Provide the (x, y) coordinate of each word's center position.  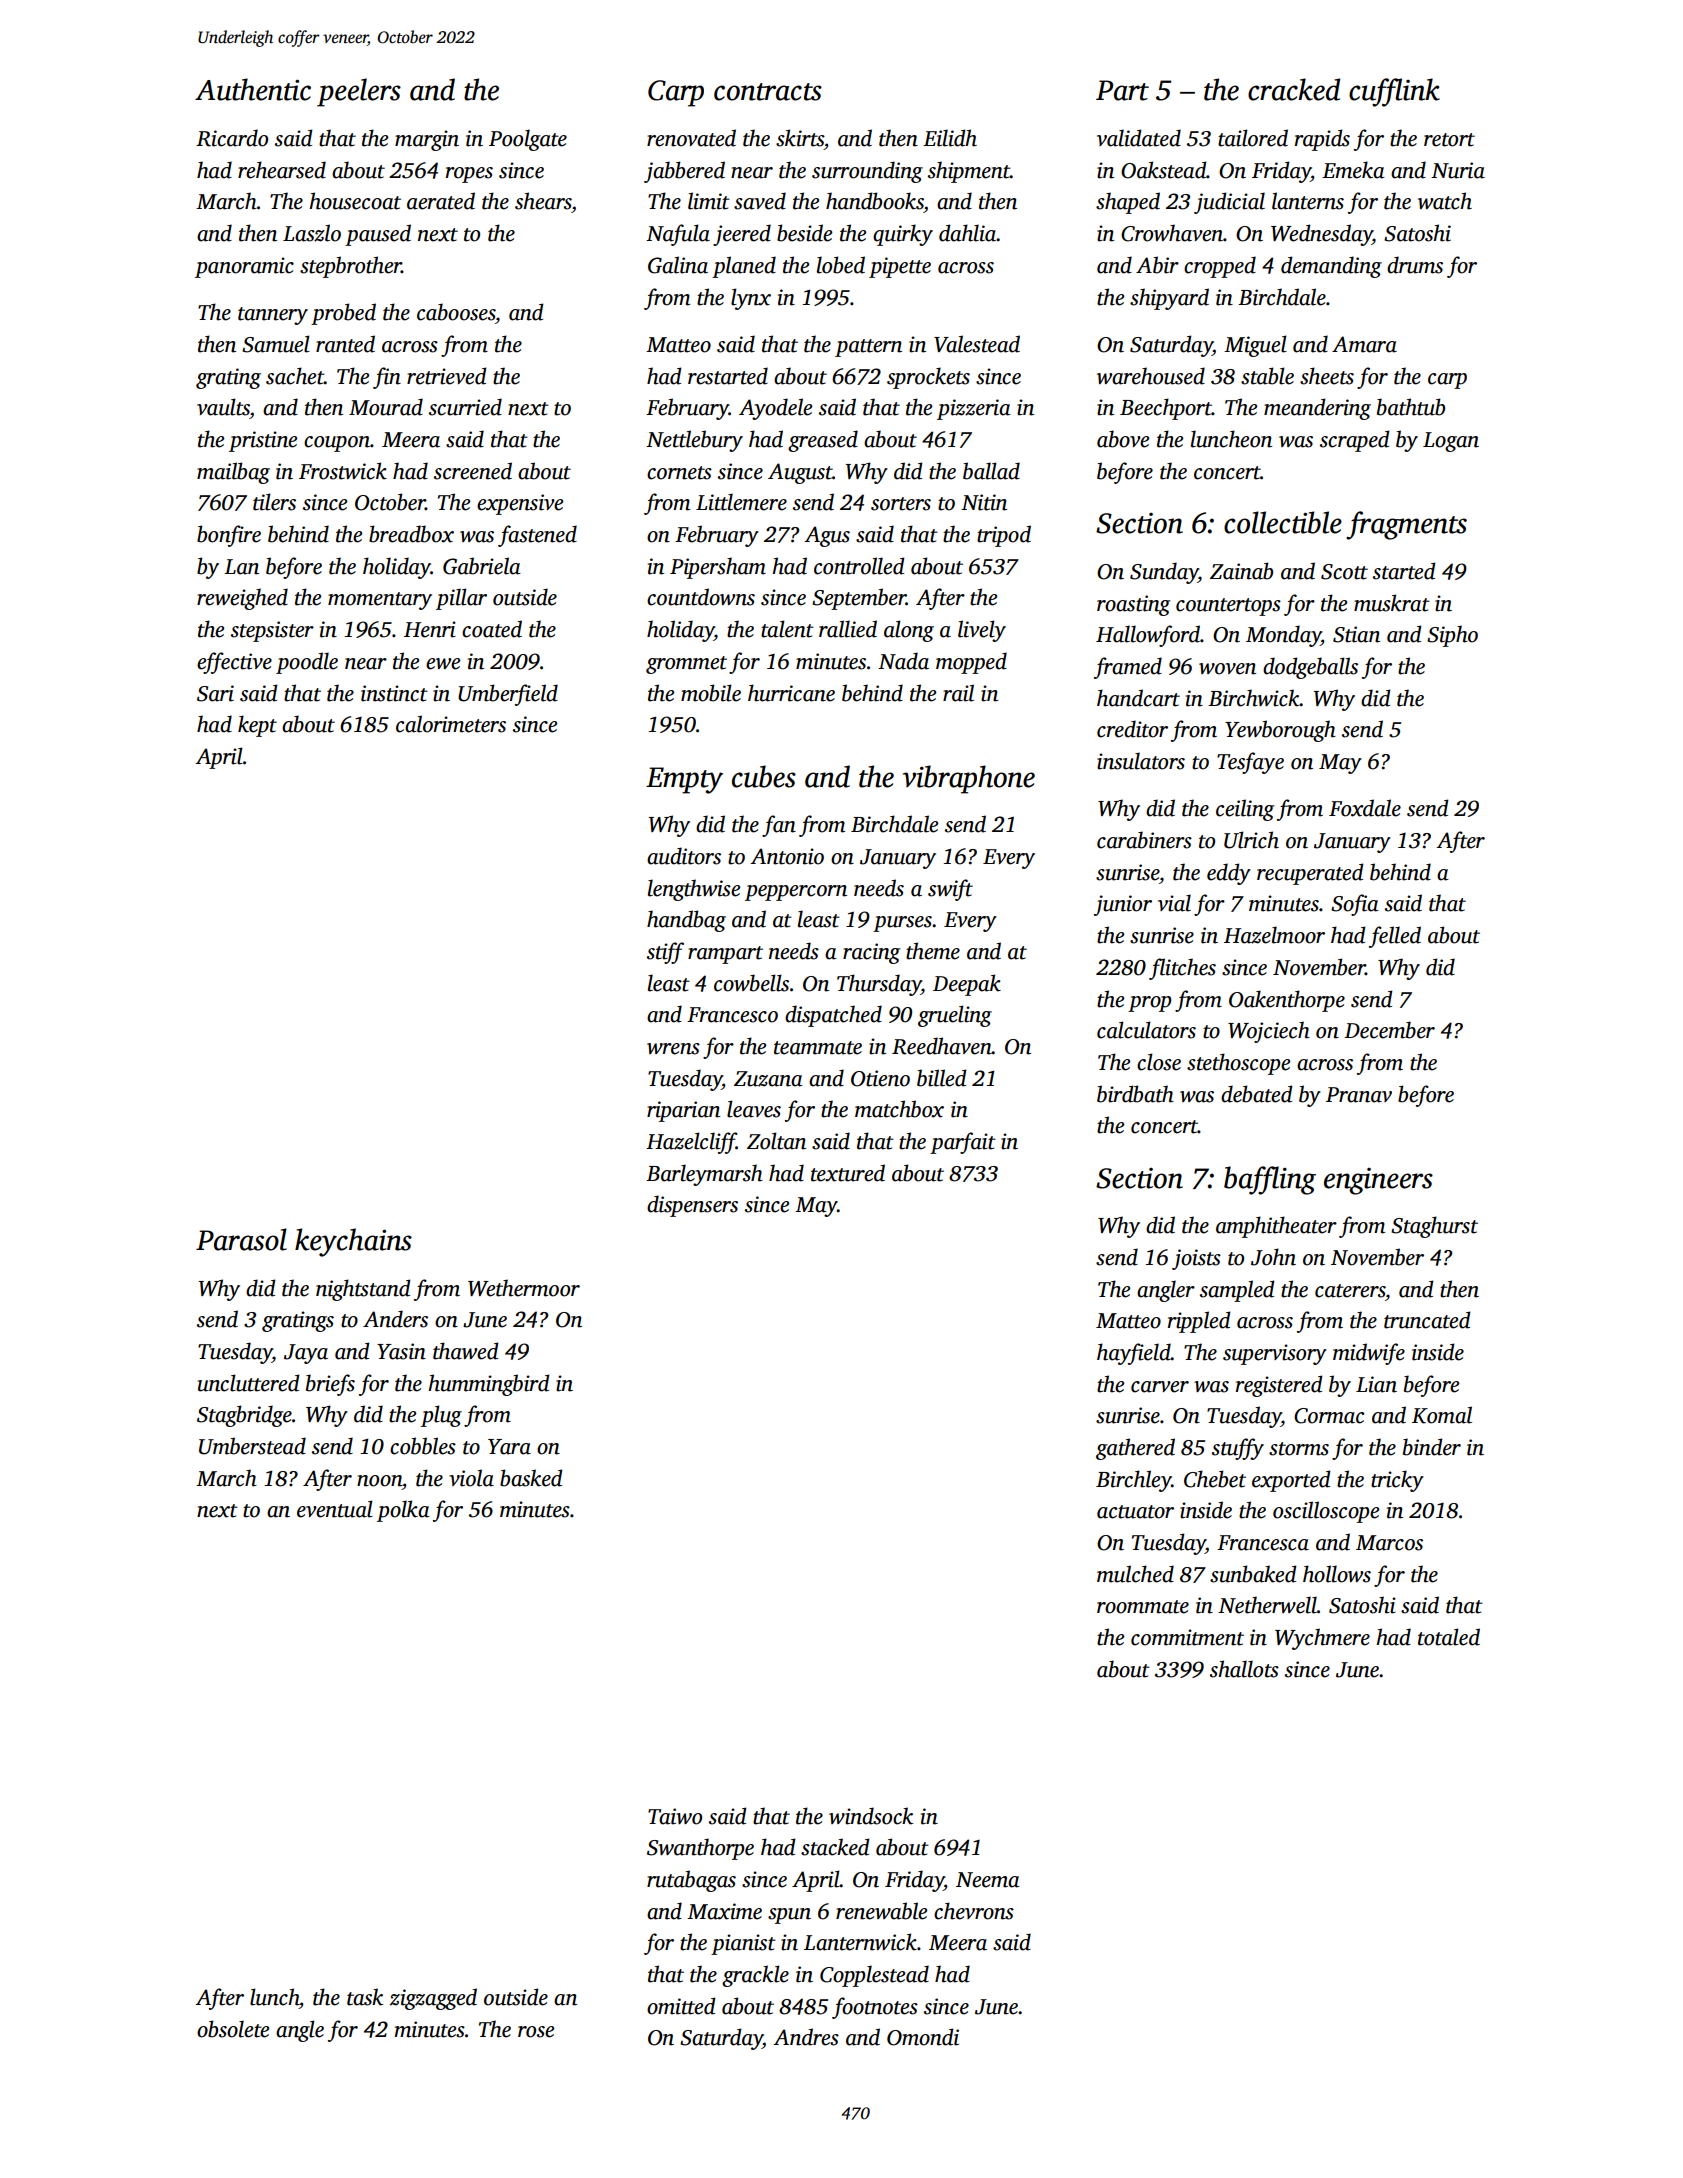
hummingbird (489, 1385)
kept (257, 726)
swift (950, 890)
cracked (1294, 89)
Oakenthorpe (1287, 1001)
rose (536, 2032)
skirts (800, 138)
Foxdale (1365, 808)
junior (1123, 905)
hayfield (1134, 1354)
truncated (1427, 1320)
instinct (394, 693)
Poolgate (528, 140)
